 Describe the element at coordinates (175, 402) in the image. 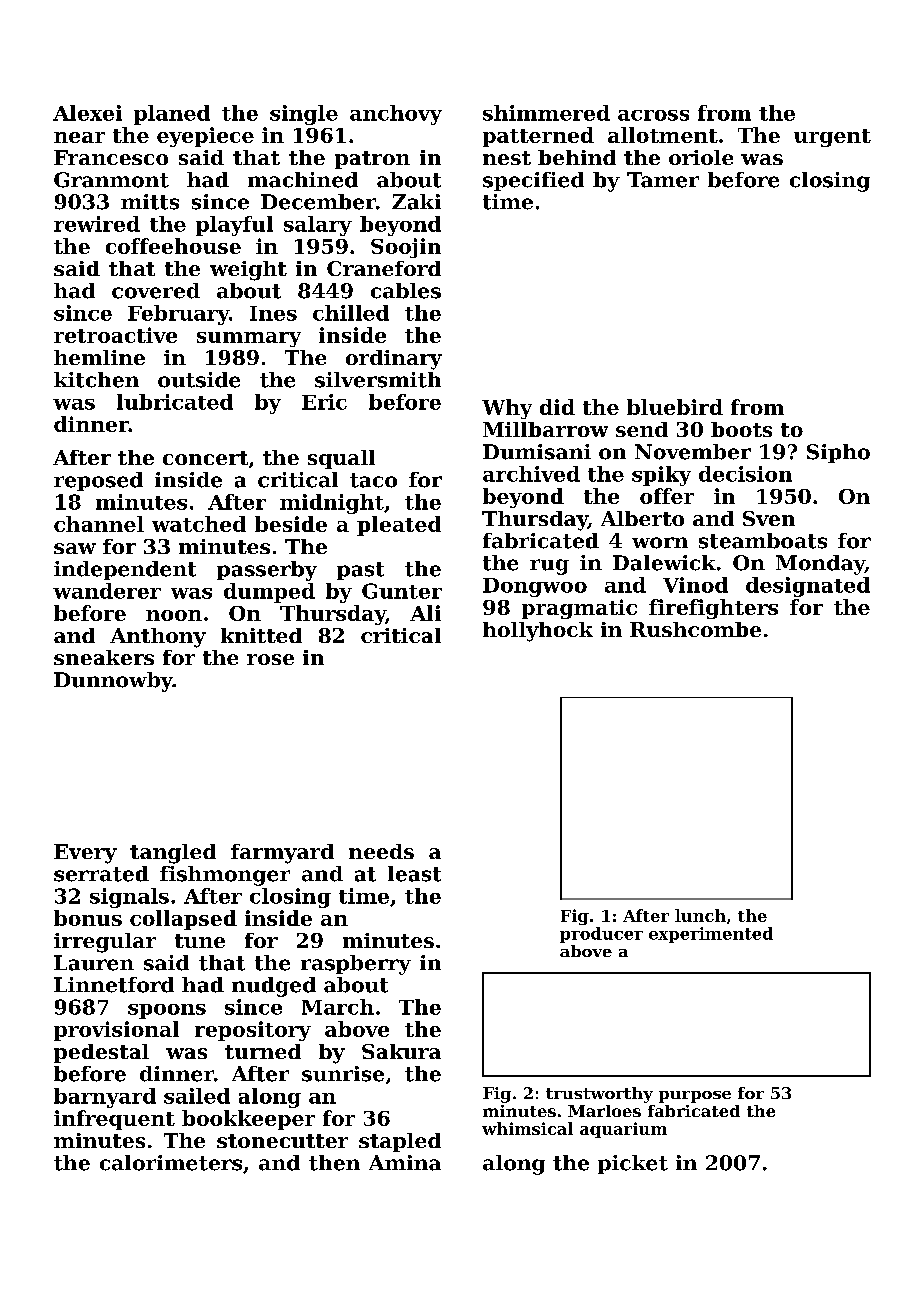

I see `lubricated` at that location.
